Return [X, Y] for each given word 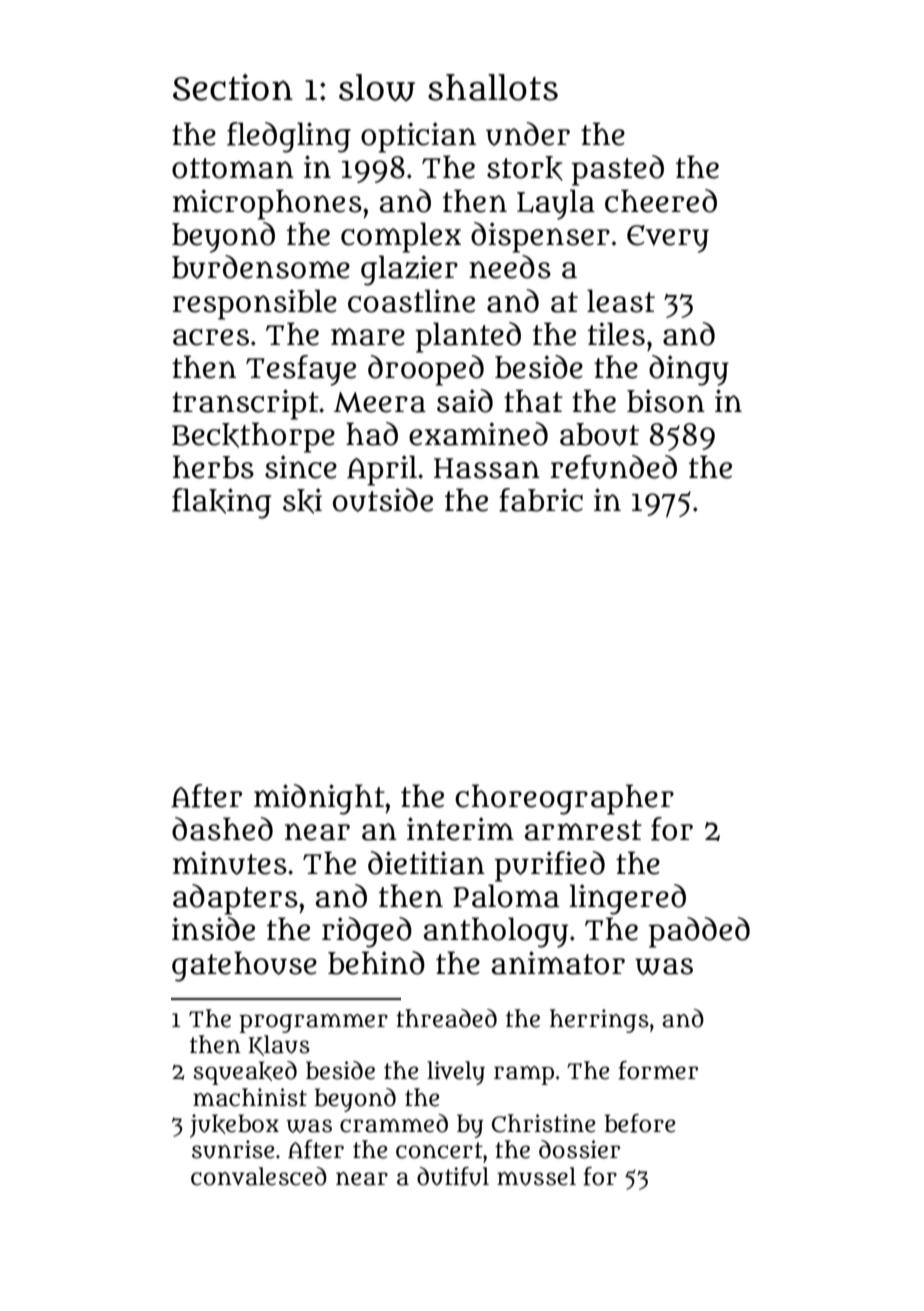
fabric [541, 500]
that [533, 401]
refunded [613, 467]
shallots [493, 87]
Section [233, 87]
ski [302, 501]
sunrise [233, 1149]
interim [460, 829]
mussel [536, 1176]
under [528, 134]
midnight [319, 799]
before [639, 1123]
